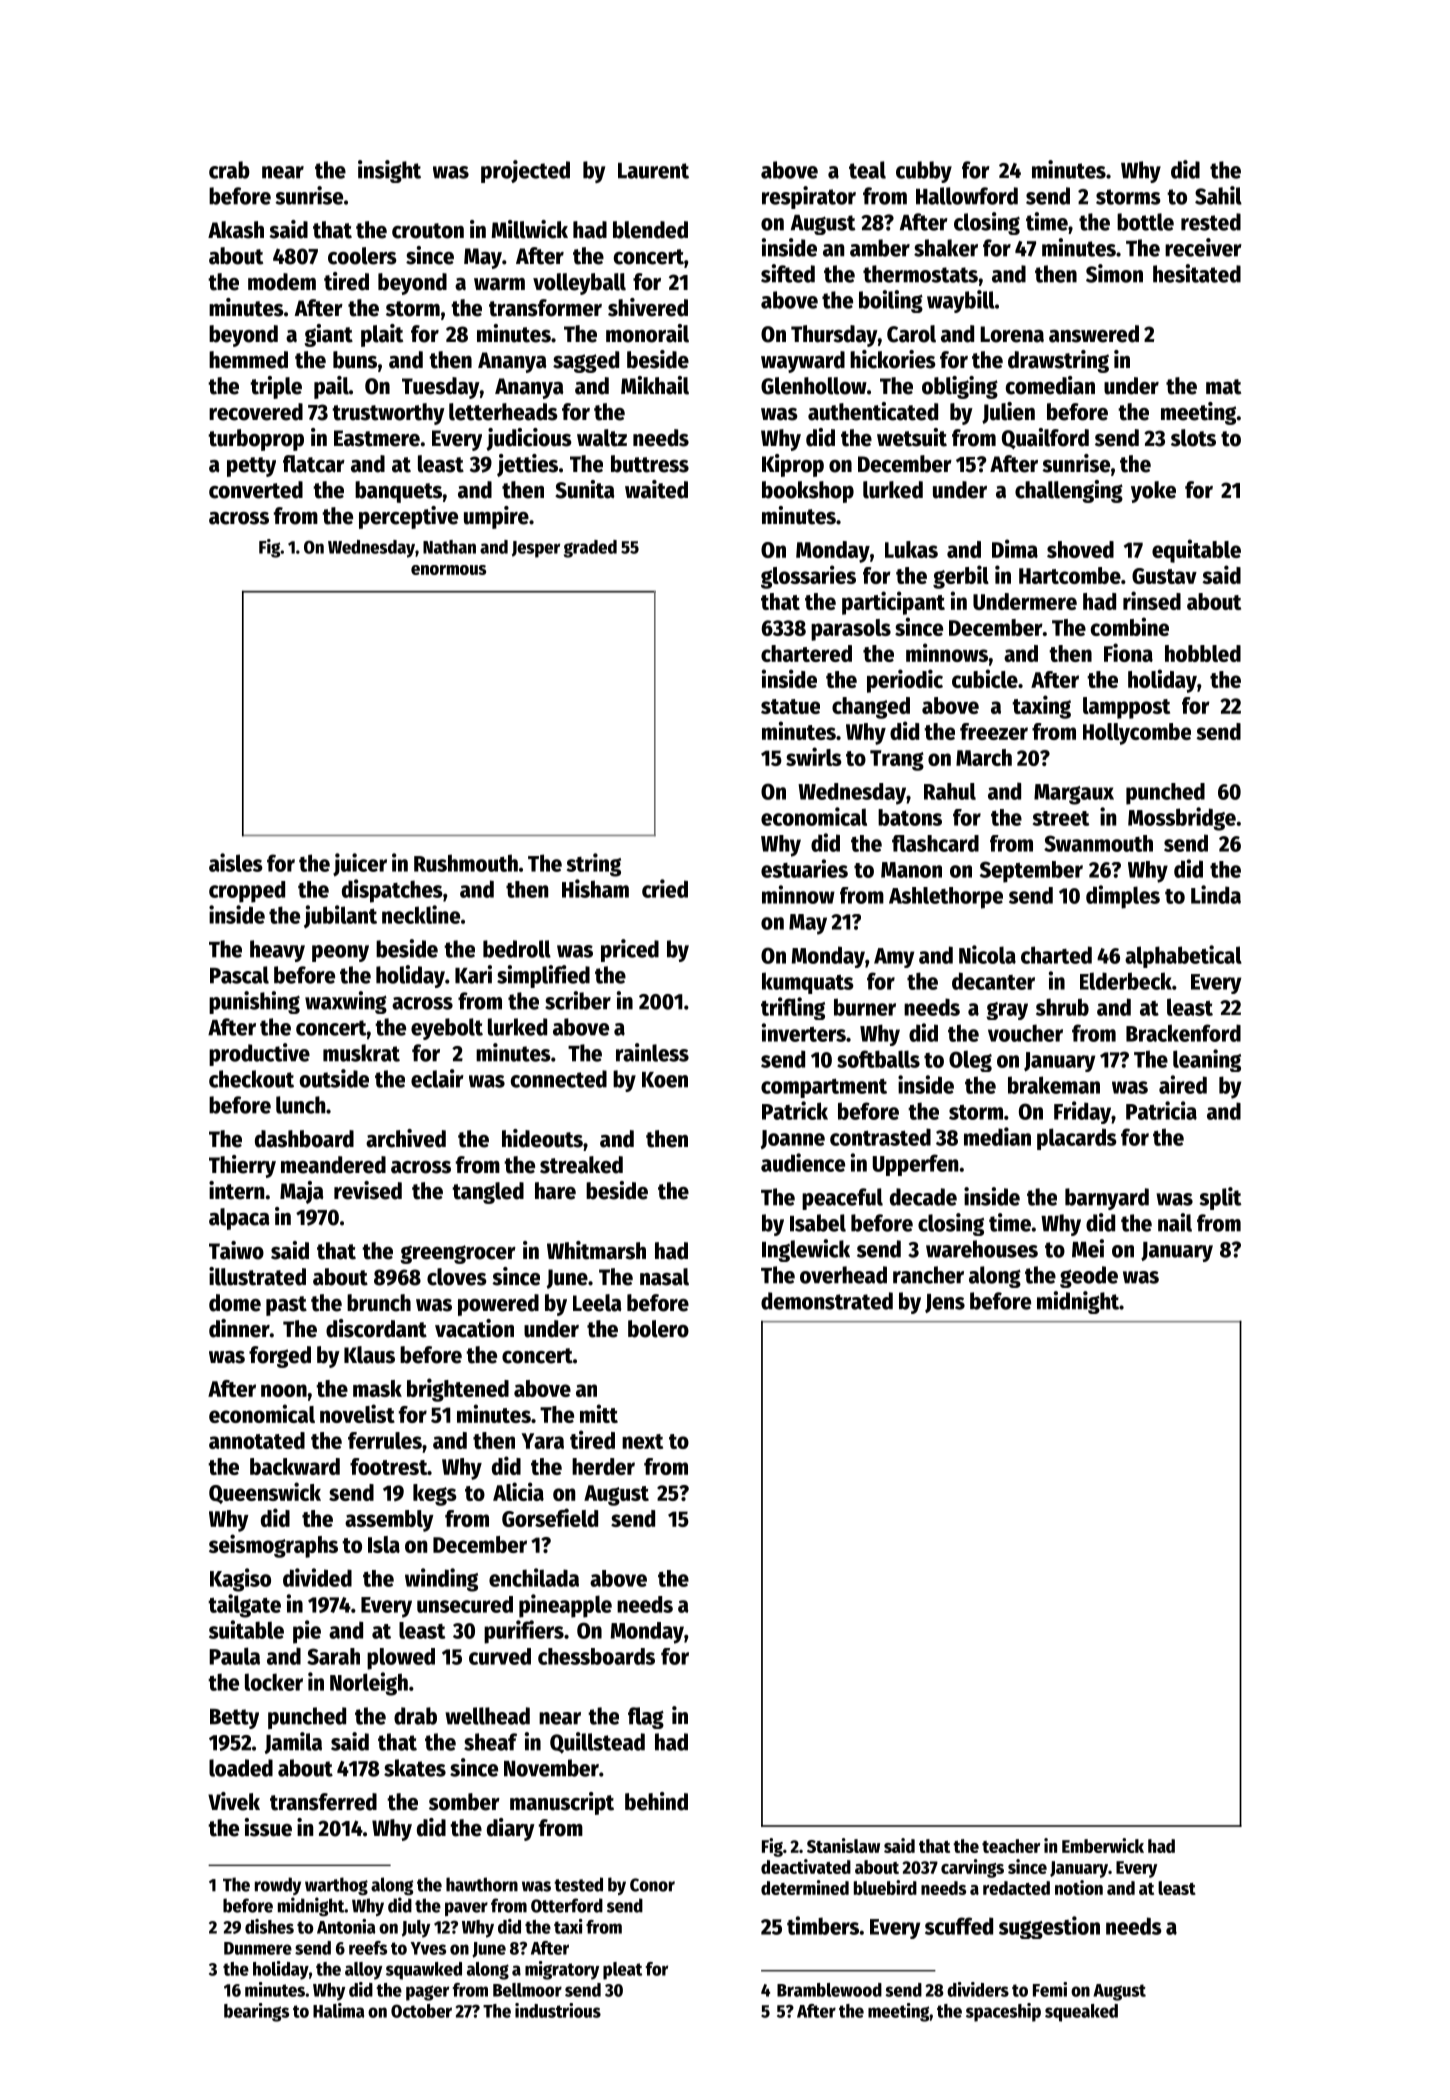 The width and height of the document is (1450, 2100). I want to click on Klaus, so click(369, 1355).
